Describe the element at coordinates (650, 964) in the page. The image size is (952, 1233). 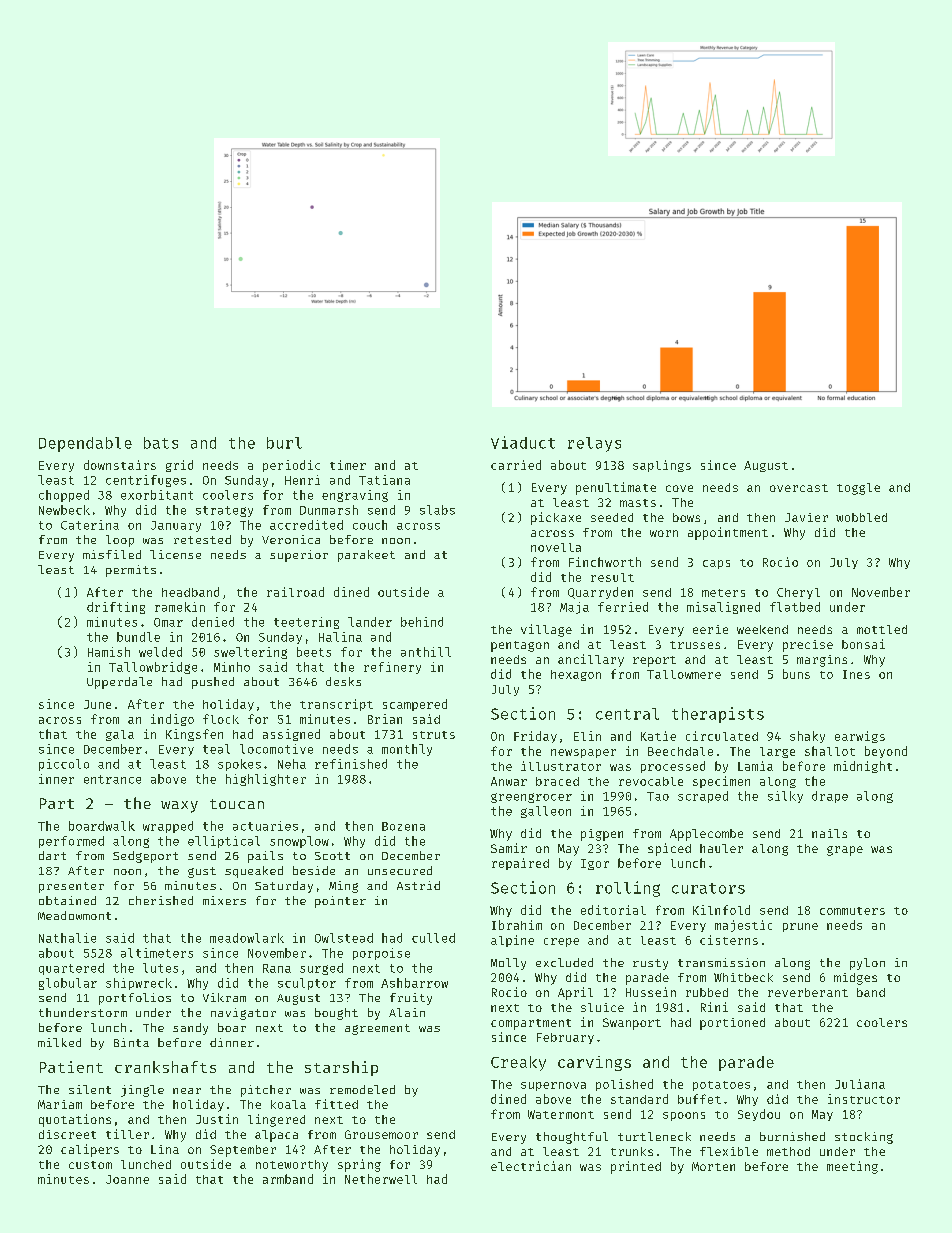
I see `rusty` at that location.
